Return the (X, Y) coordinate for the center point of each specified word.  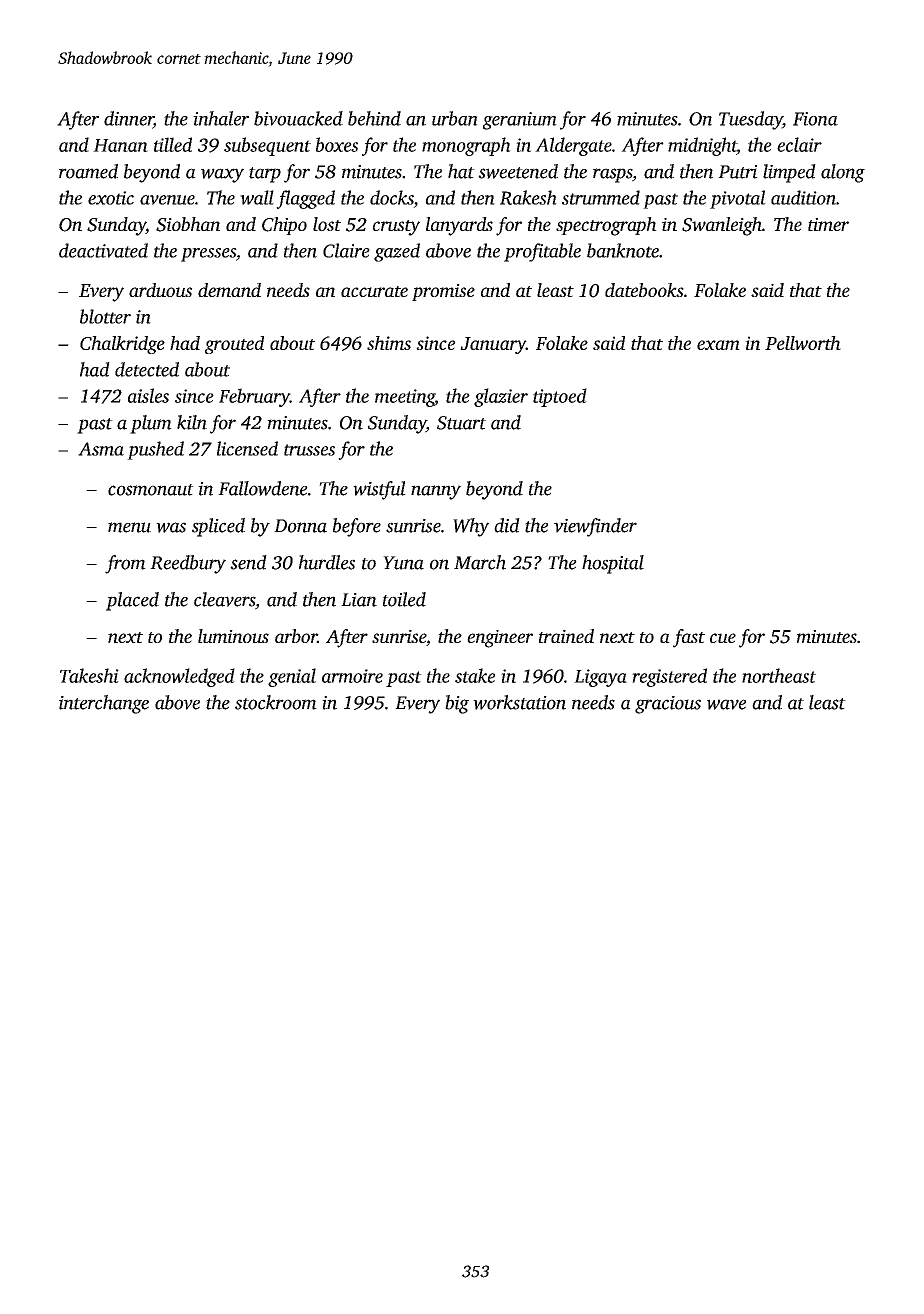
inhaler (221, 118)
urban (455, 118)
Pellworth (803, 343)
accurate (374, 291)
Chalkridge (122, 345)
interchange (104, 704)
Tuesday (751, 120)
